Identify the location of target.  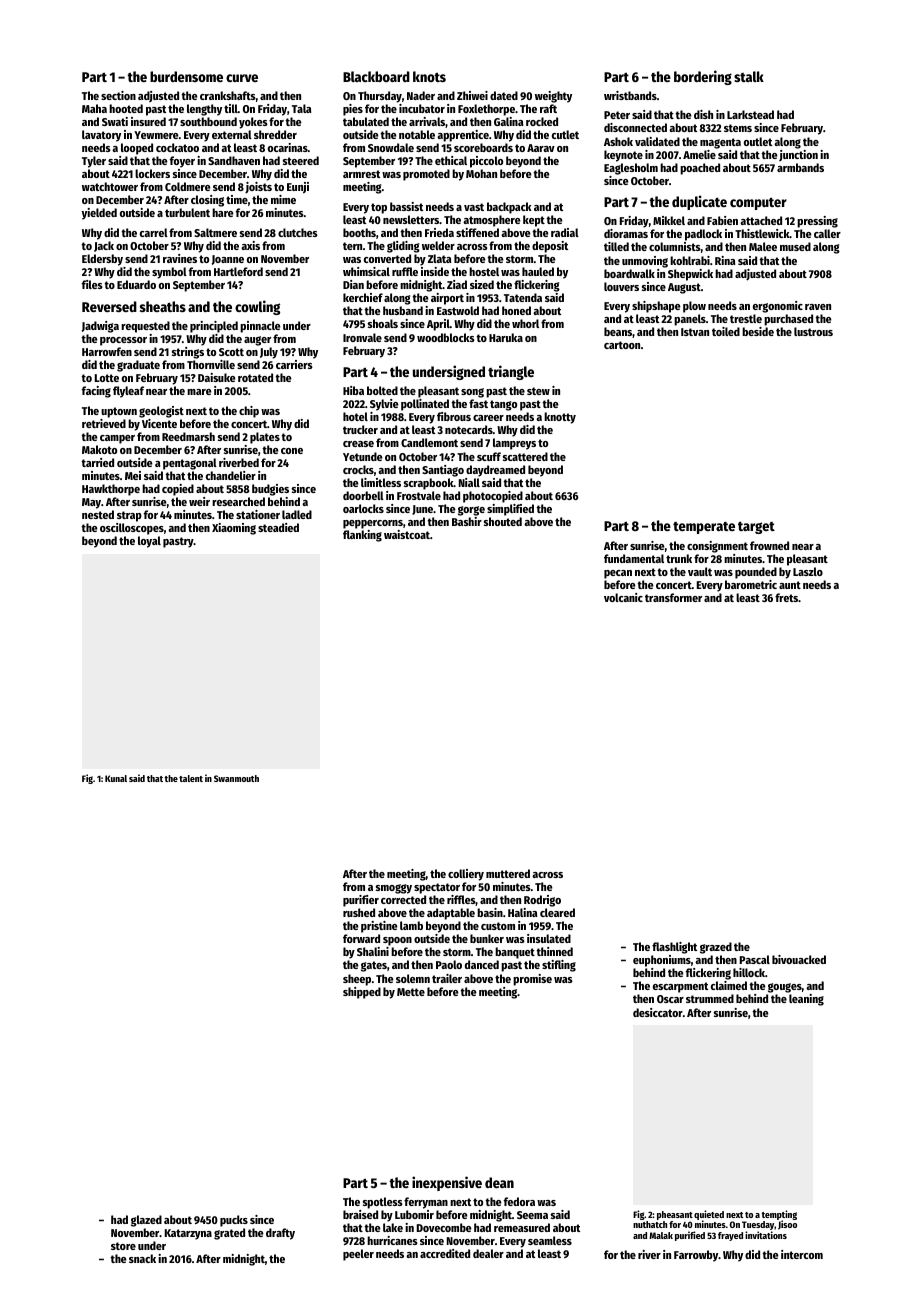
(756, 528).
